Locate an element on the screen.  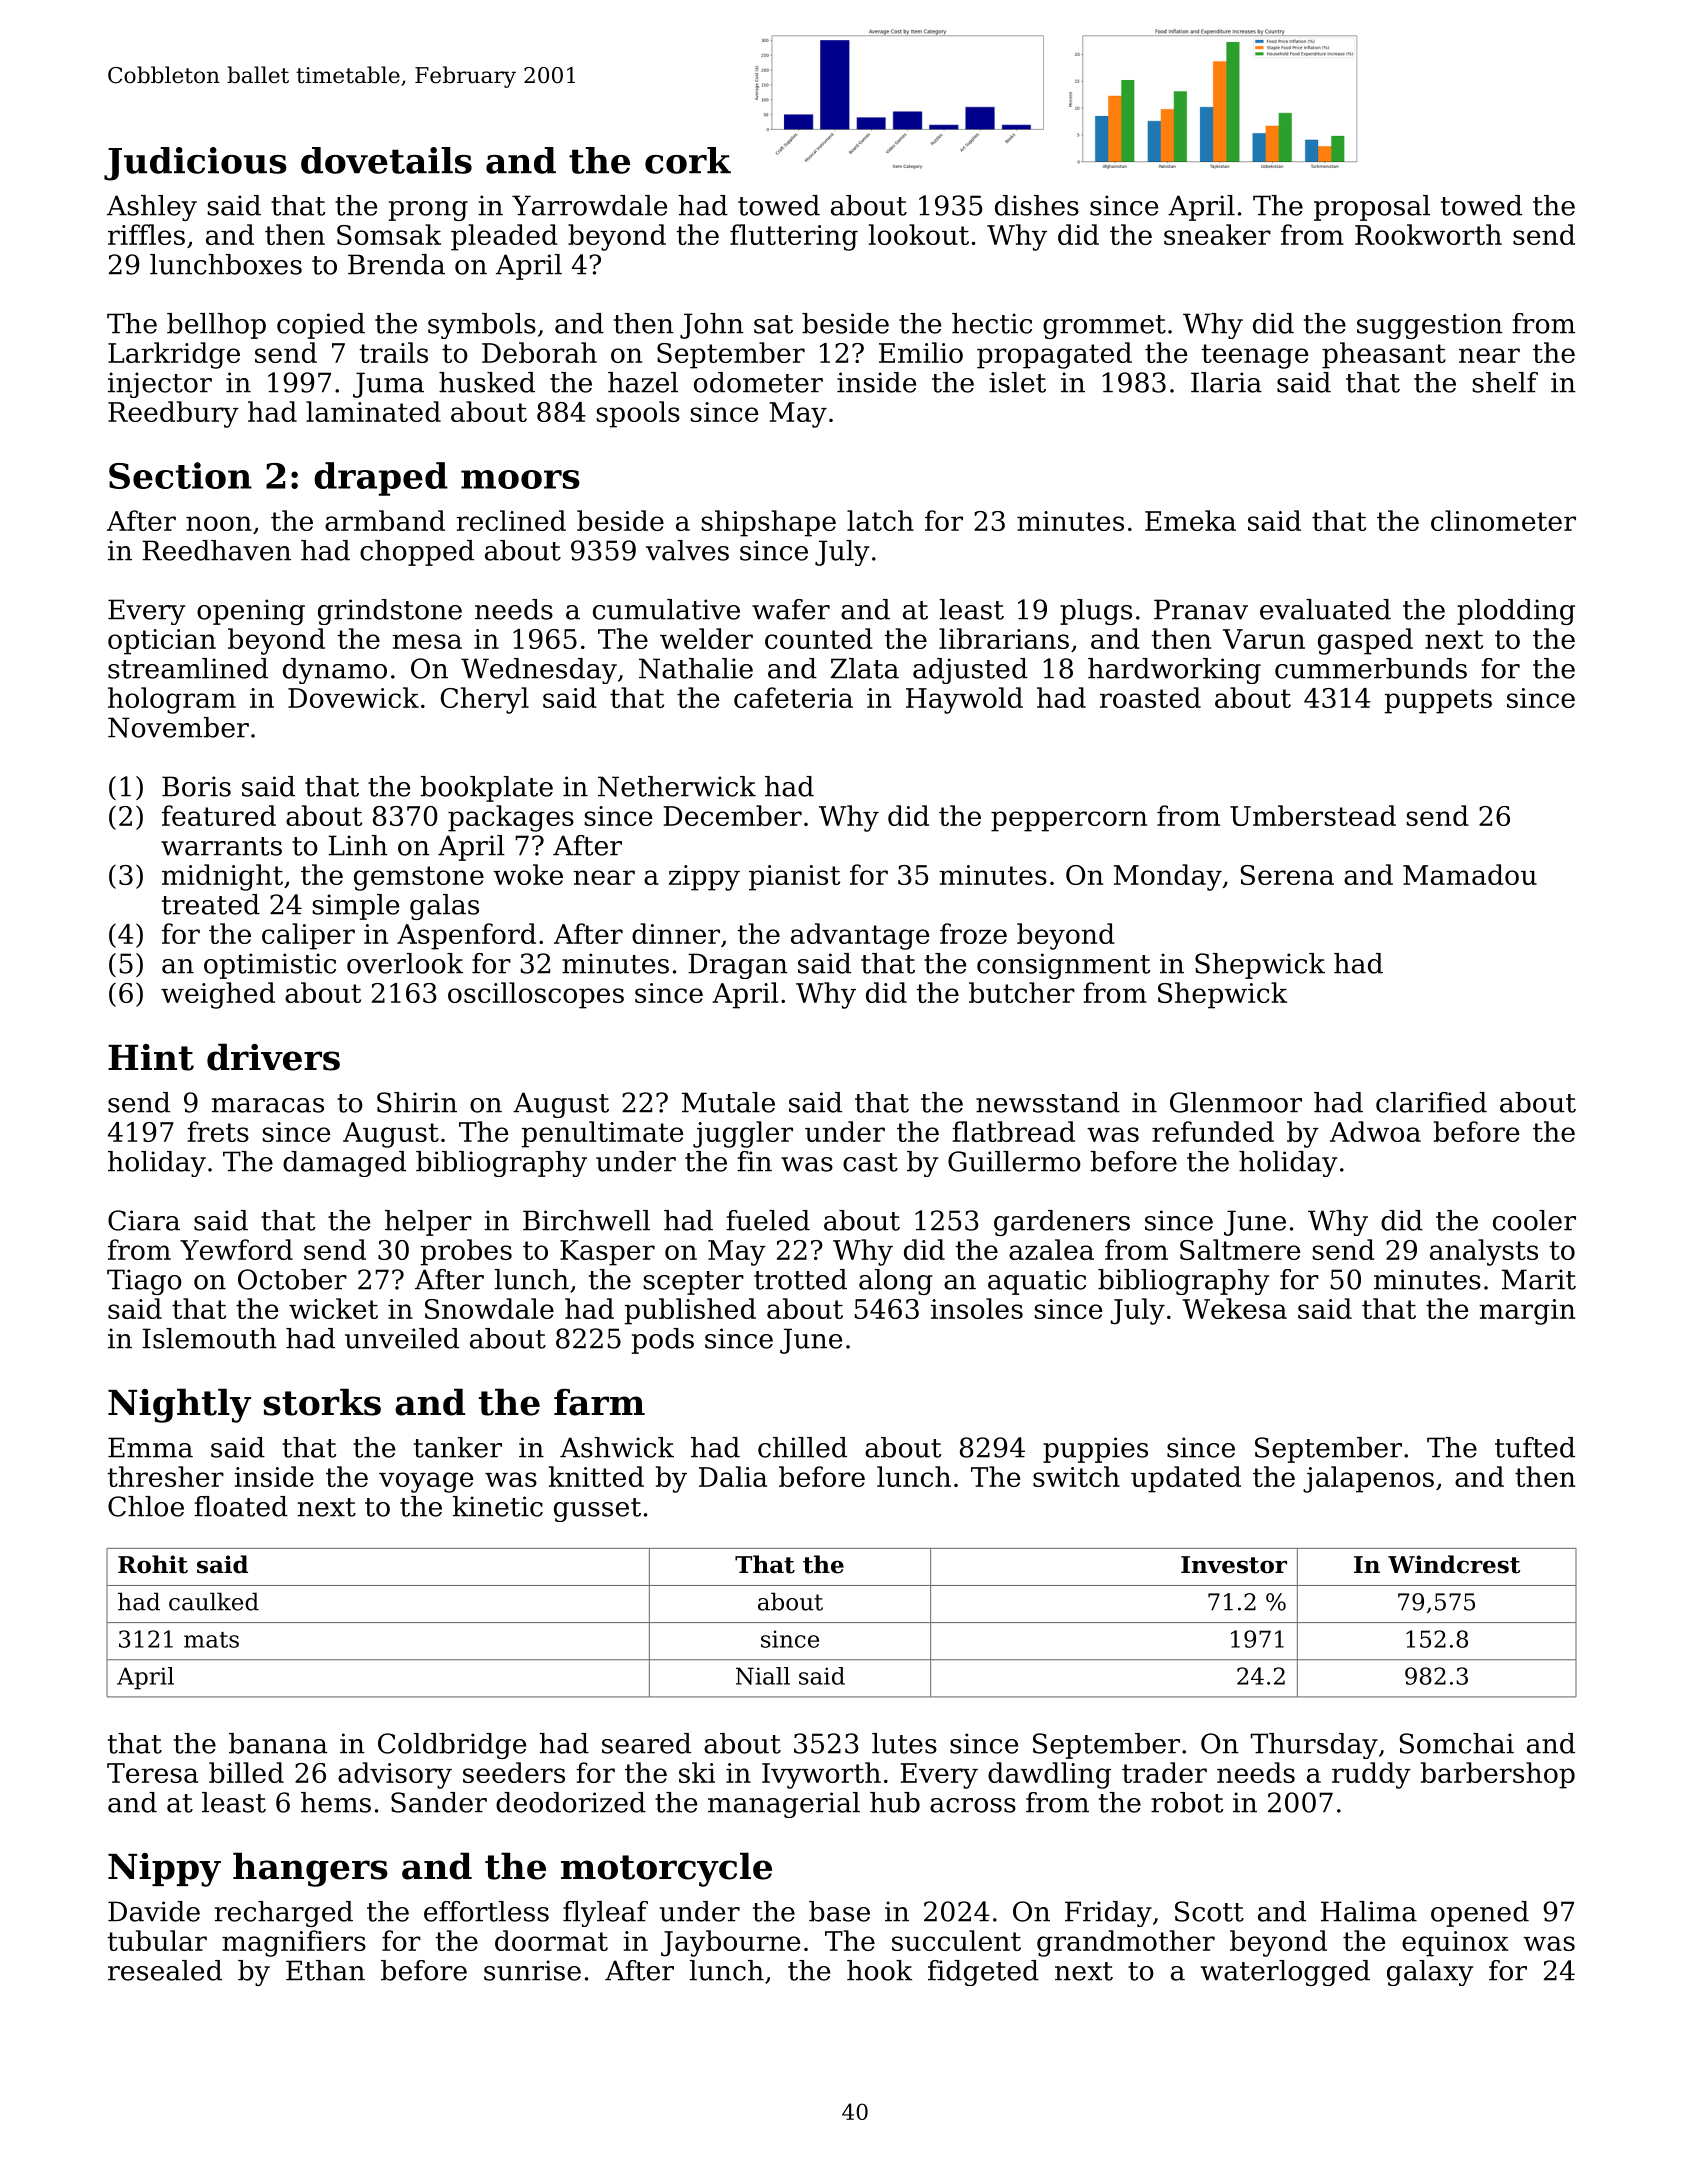
Juma is located at coordinates (388, 385).
